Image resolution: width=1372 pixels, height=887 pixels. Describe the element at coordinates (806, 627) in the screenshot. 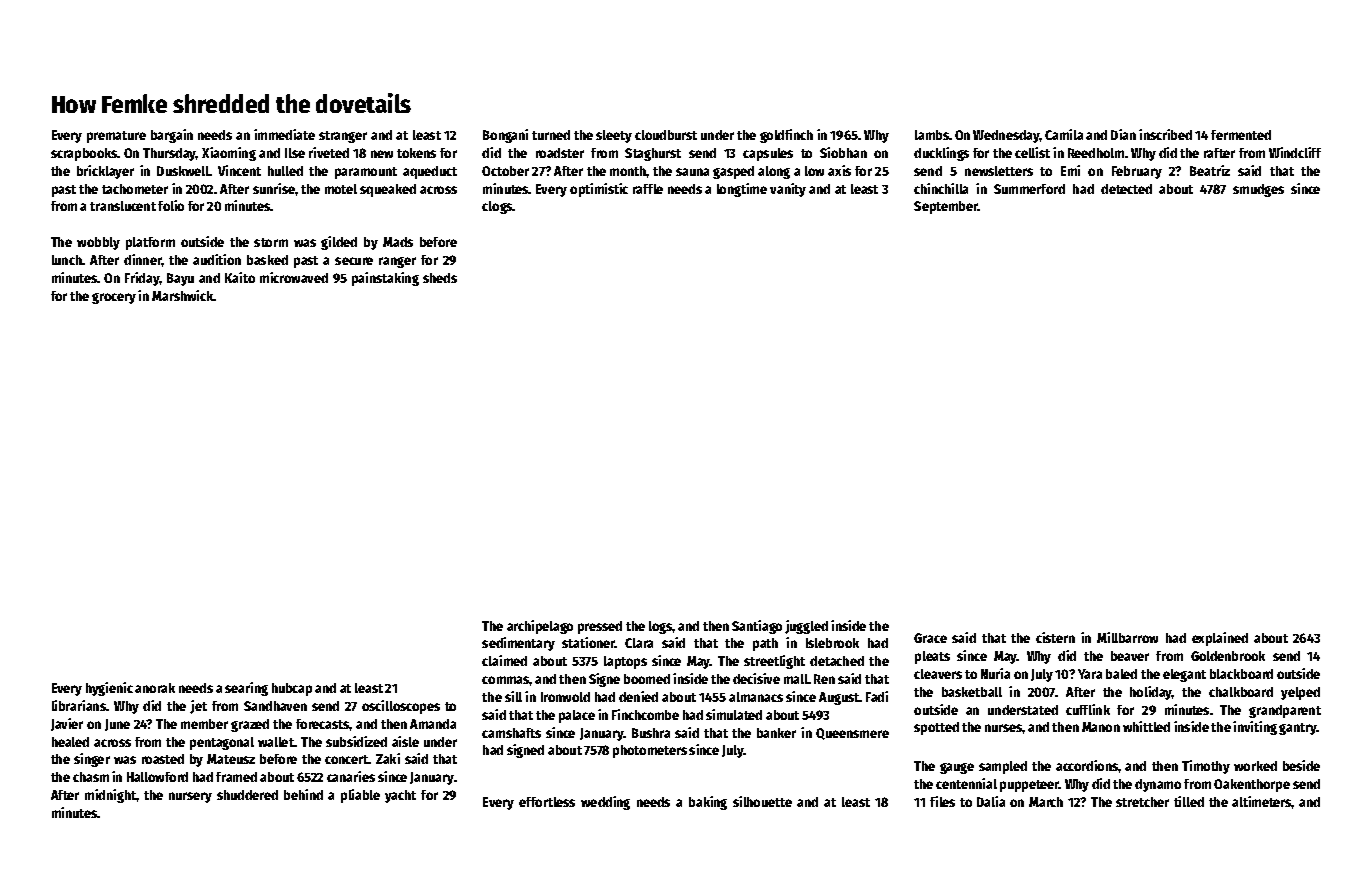

I see `juggled` at that location.
